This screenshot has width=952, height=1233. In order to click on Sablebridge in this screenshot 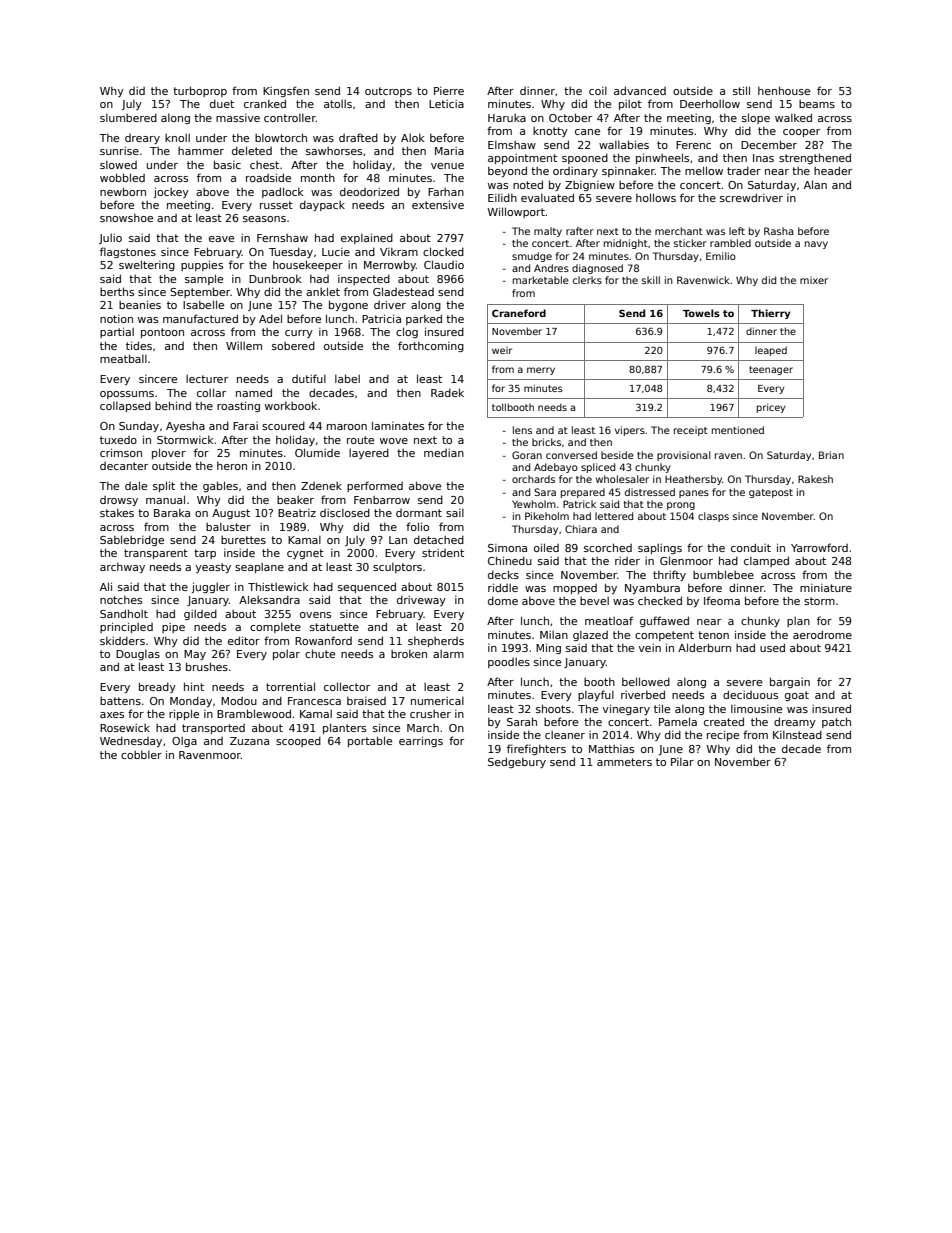, I will do `click(132, 540)`.
